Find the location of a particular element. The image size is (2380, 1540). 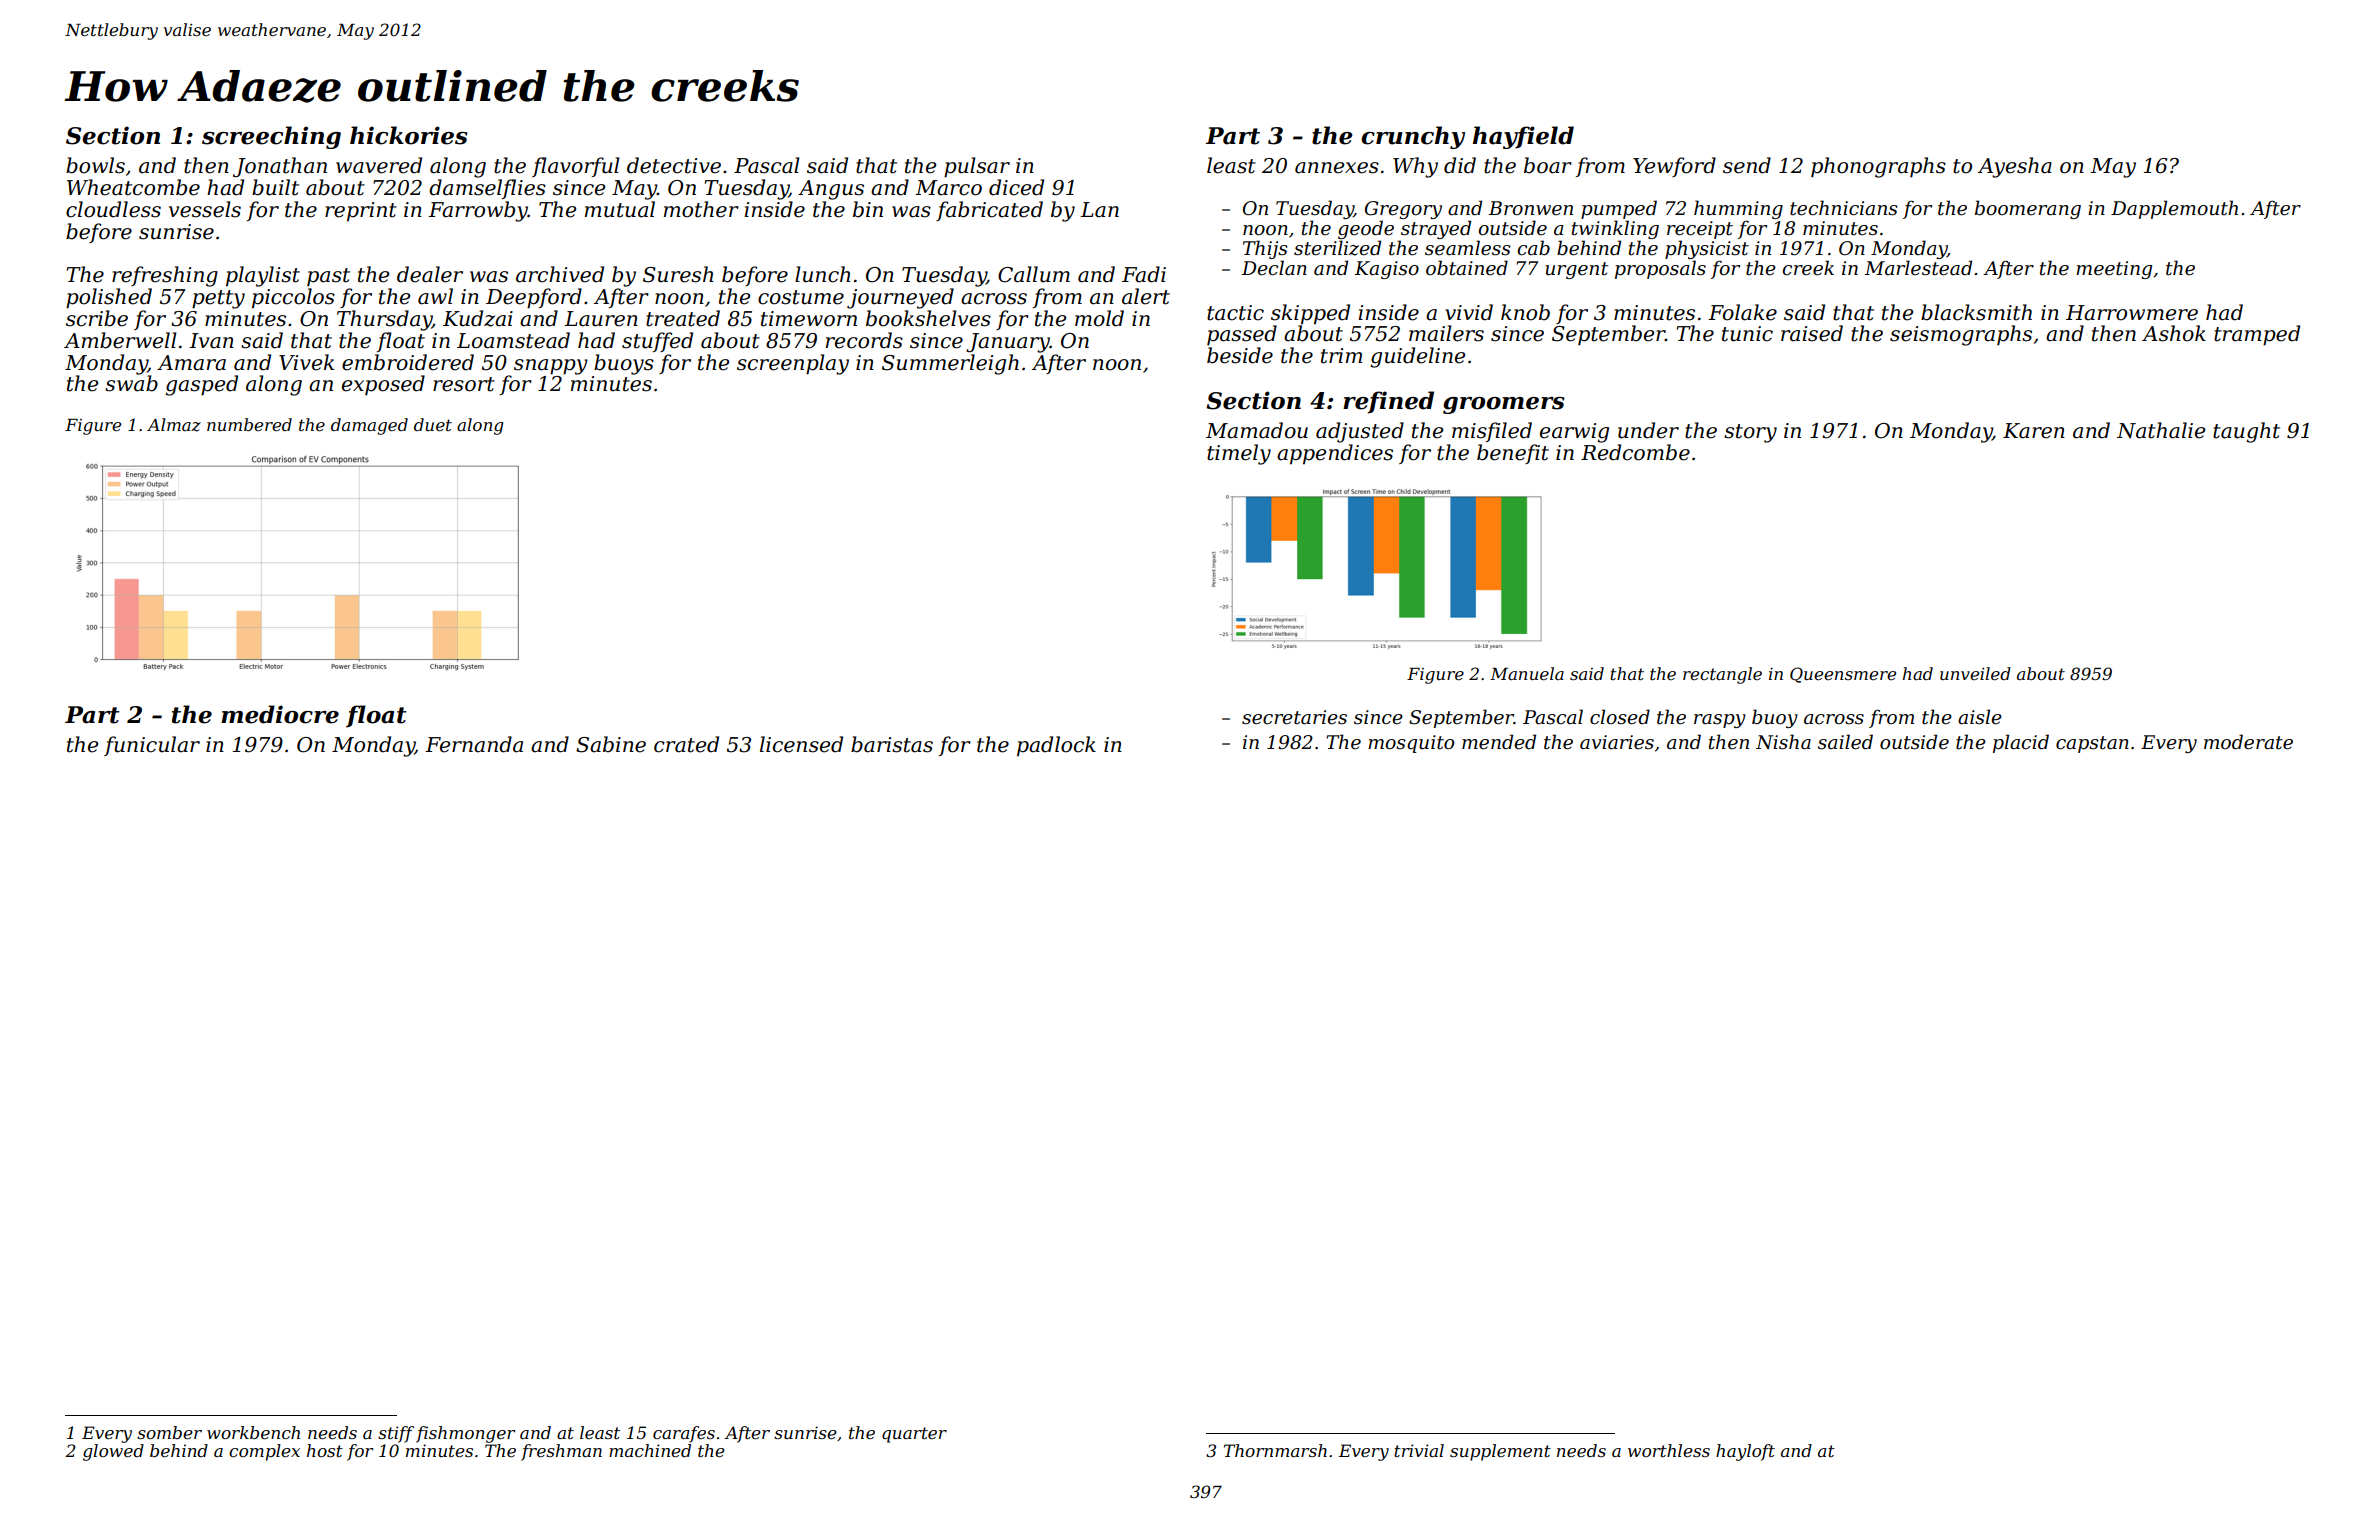

mediocre is located at coordinates (280, 714).
